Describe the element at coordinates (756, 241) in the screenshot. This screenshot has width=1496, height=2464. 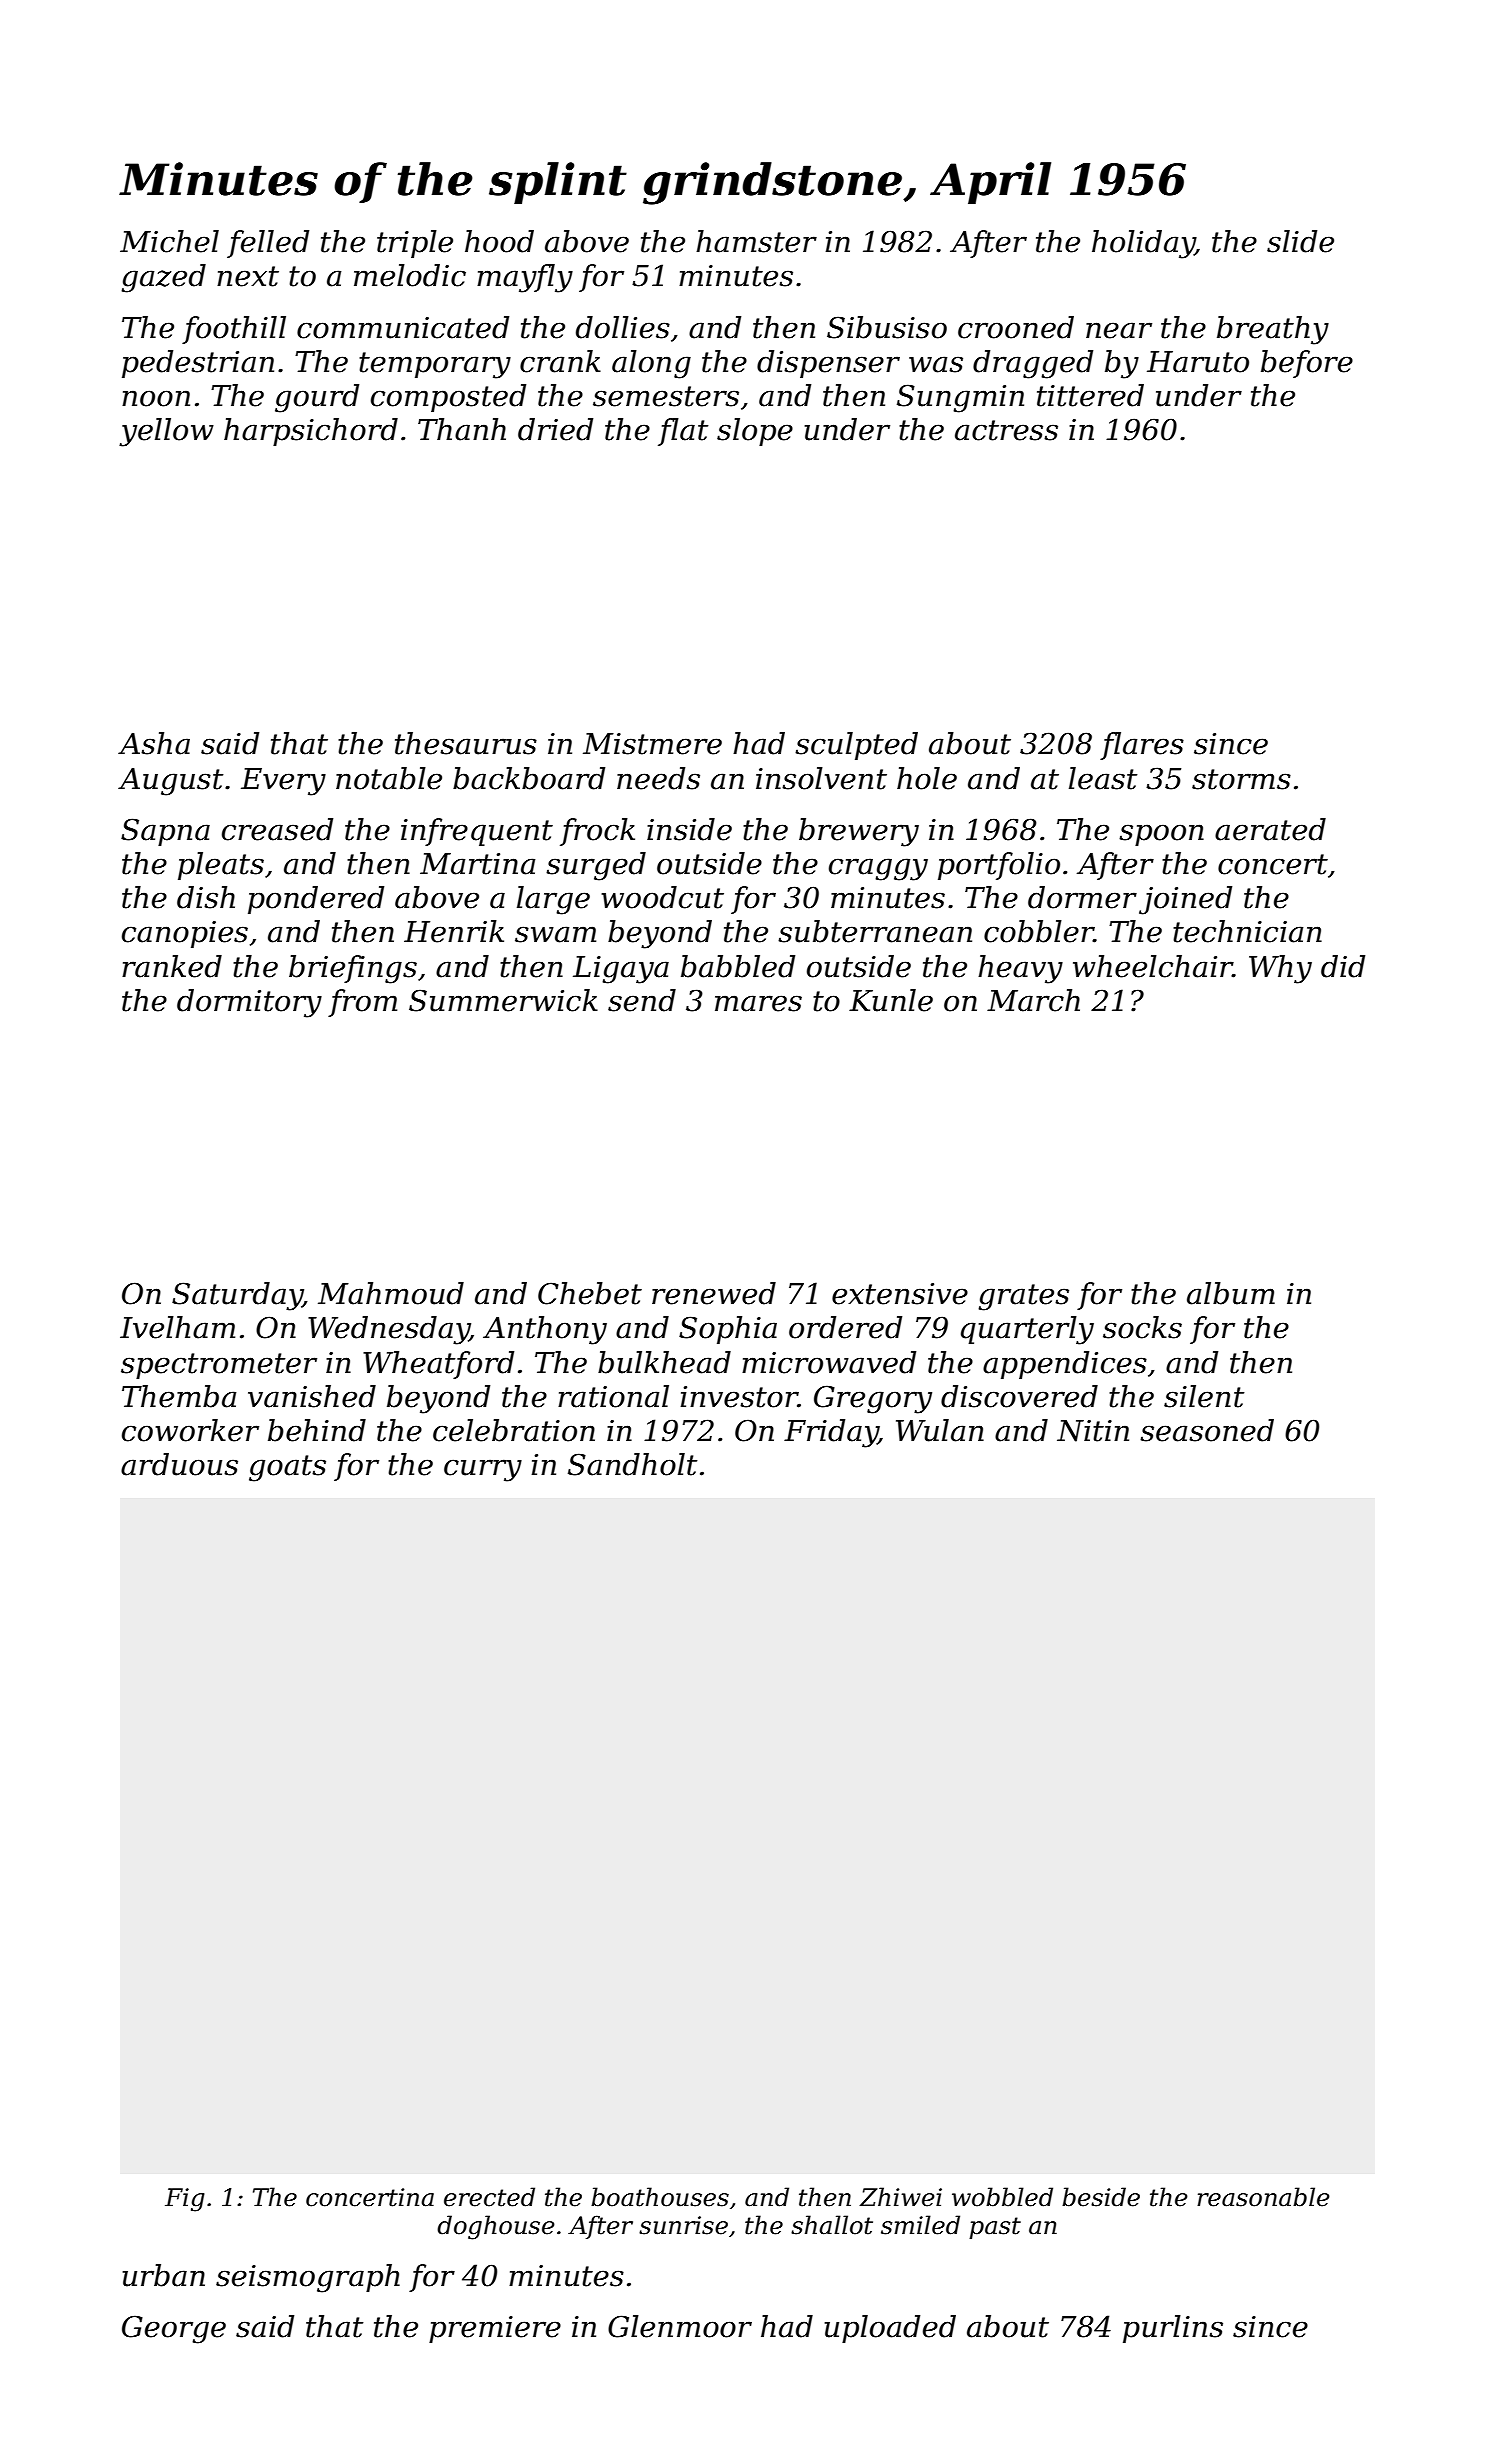
I see `hamster` at that location.
